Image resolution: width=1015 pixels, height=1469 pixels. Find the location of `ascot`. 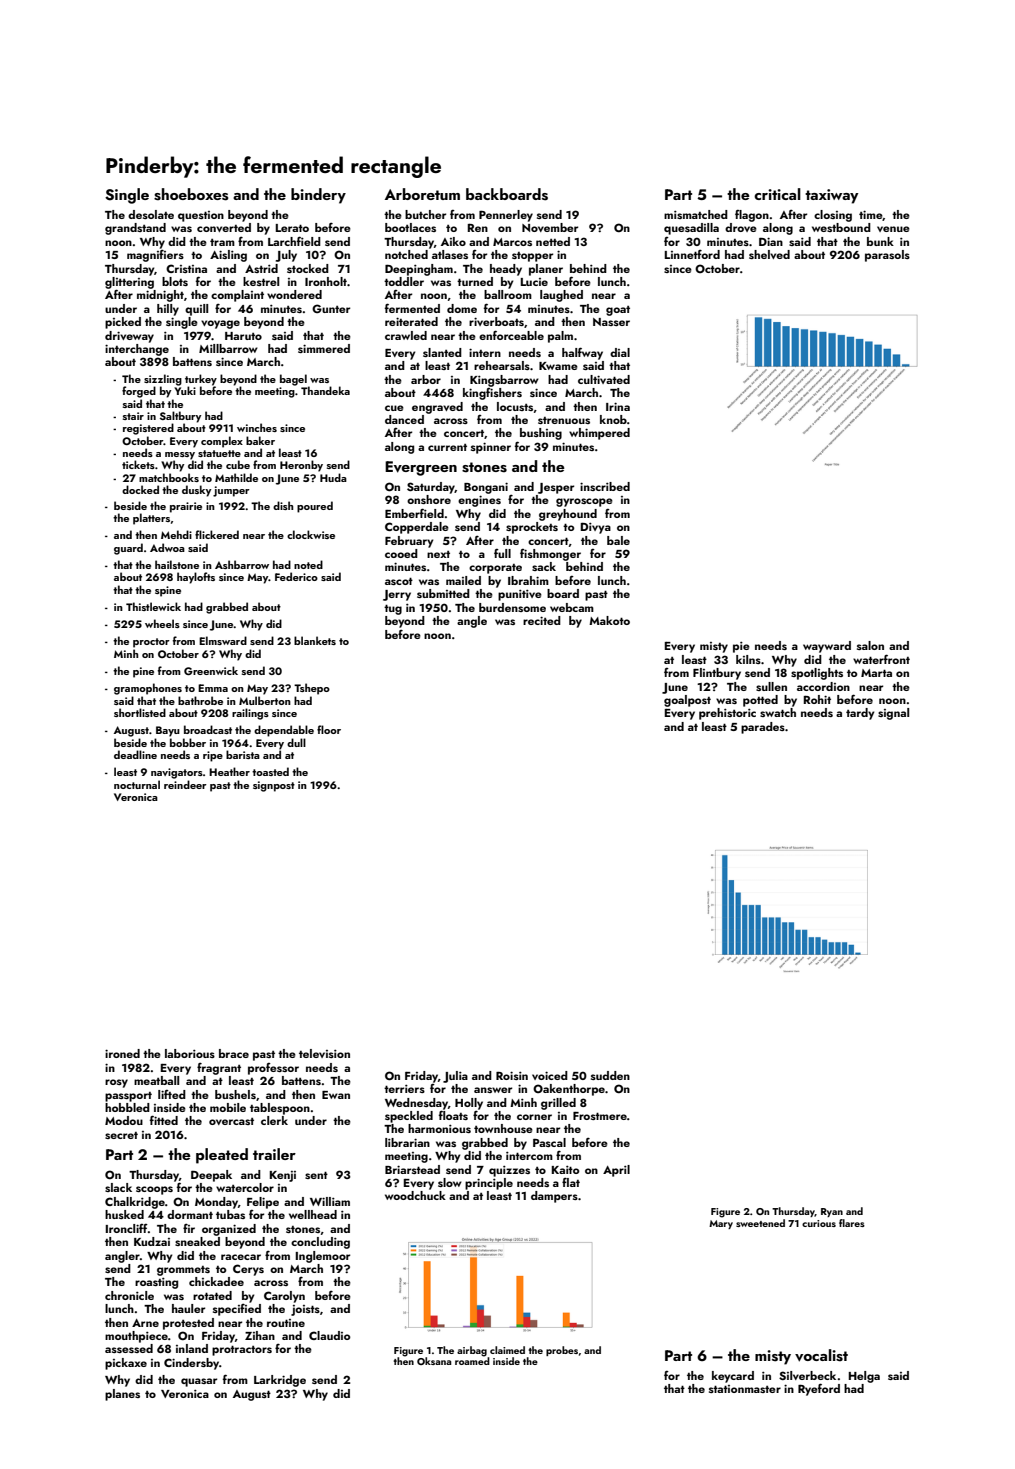

ascot is located at coordinates (399, 581).
